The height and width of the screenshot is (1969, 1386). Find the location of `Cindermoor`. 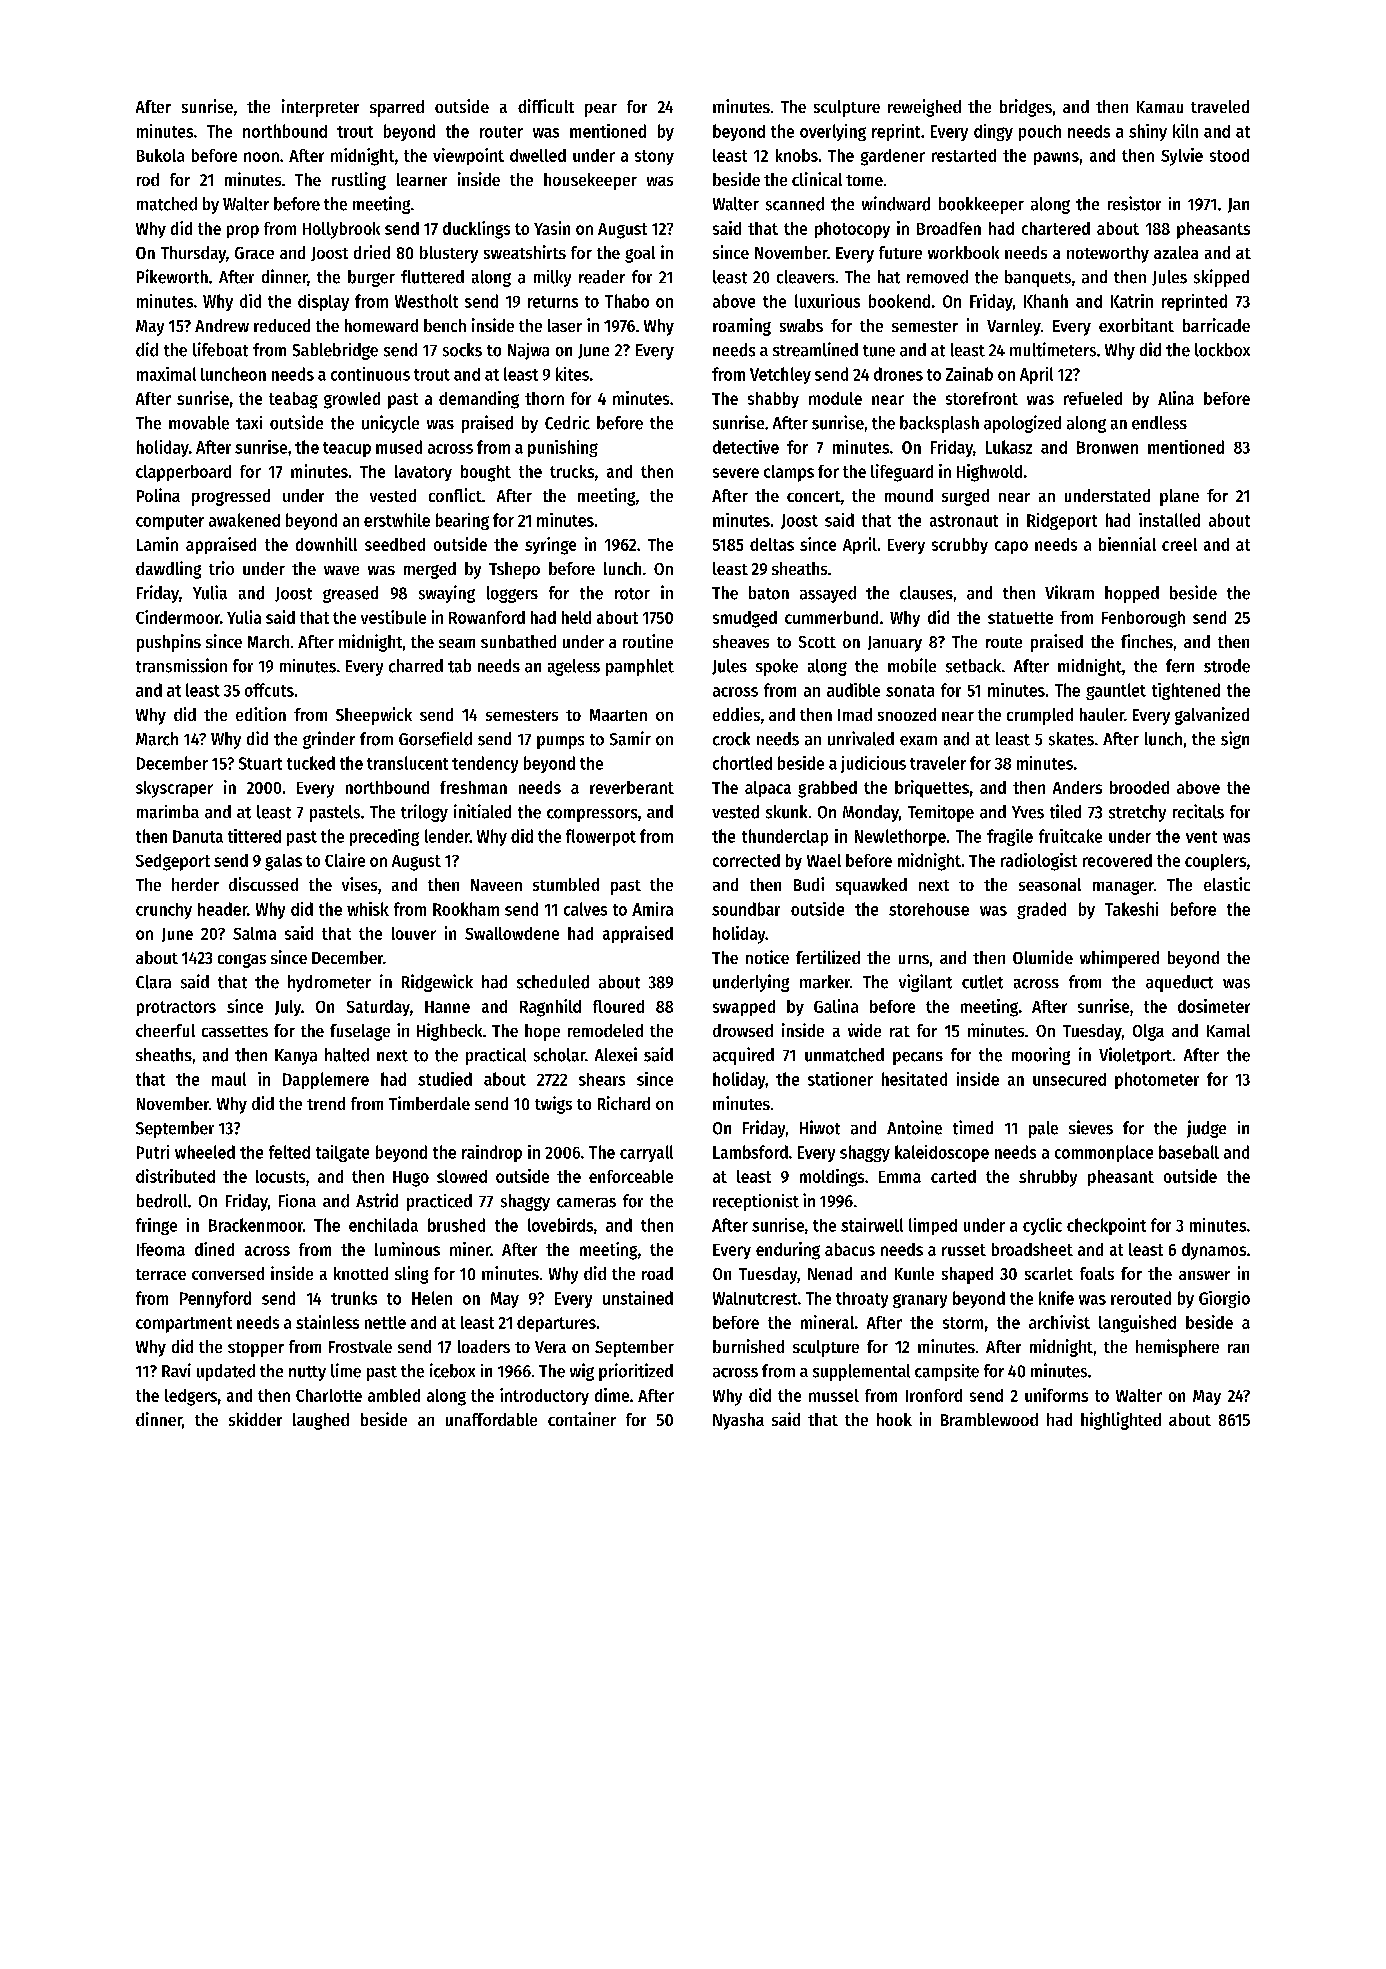

Cindermoor is located at coordinates (178, 617).
